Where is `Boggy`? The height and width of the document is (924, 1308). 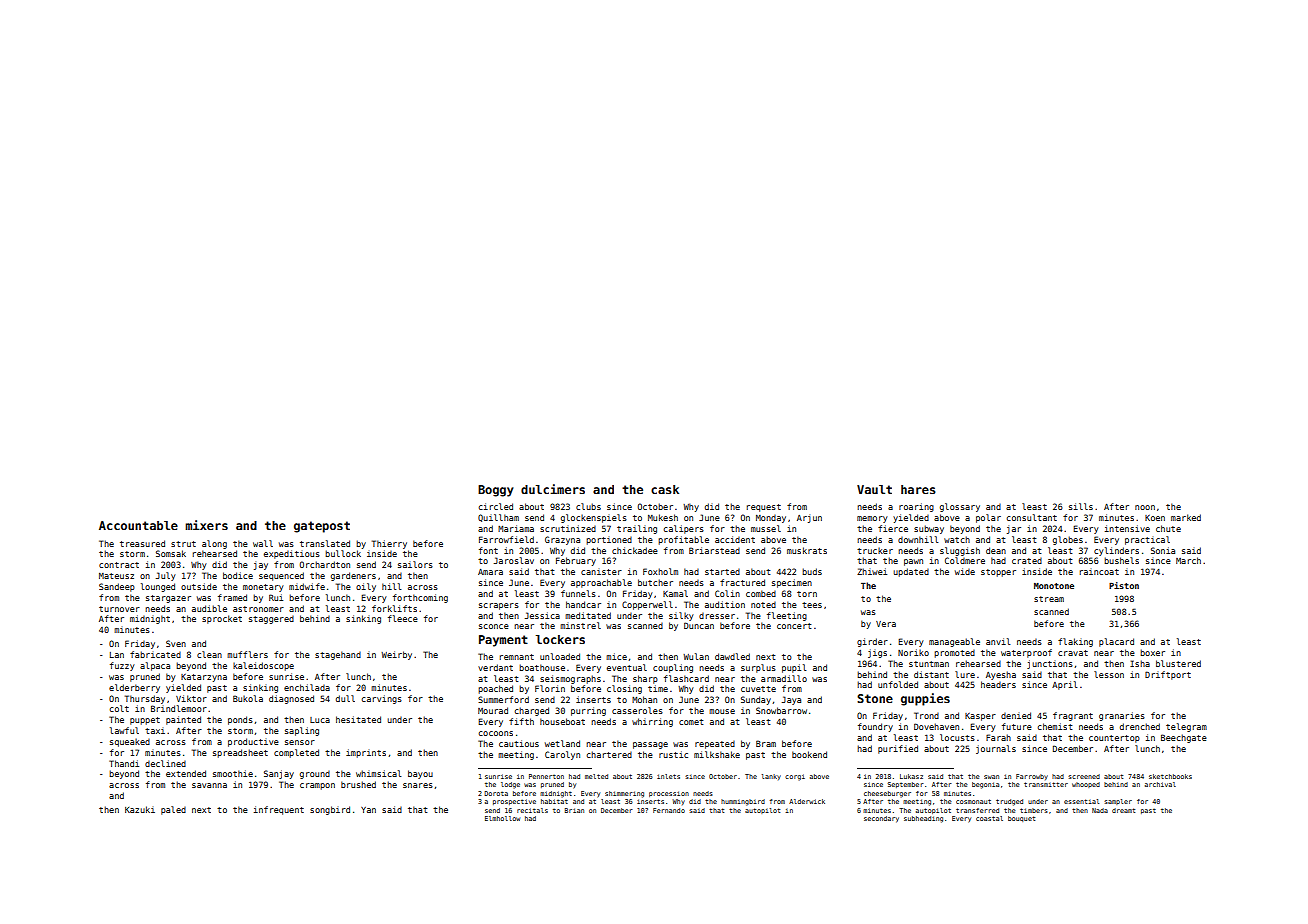 Boggy is located at coordinates (496, 491).
